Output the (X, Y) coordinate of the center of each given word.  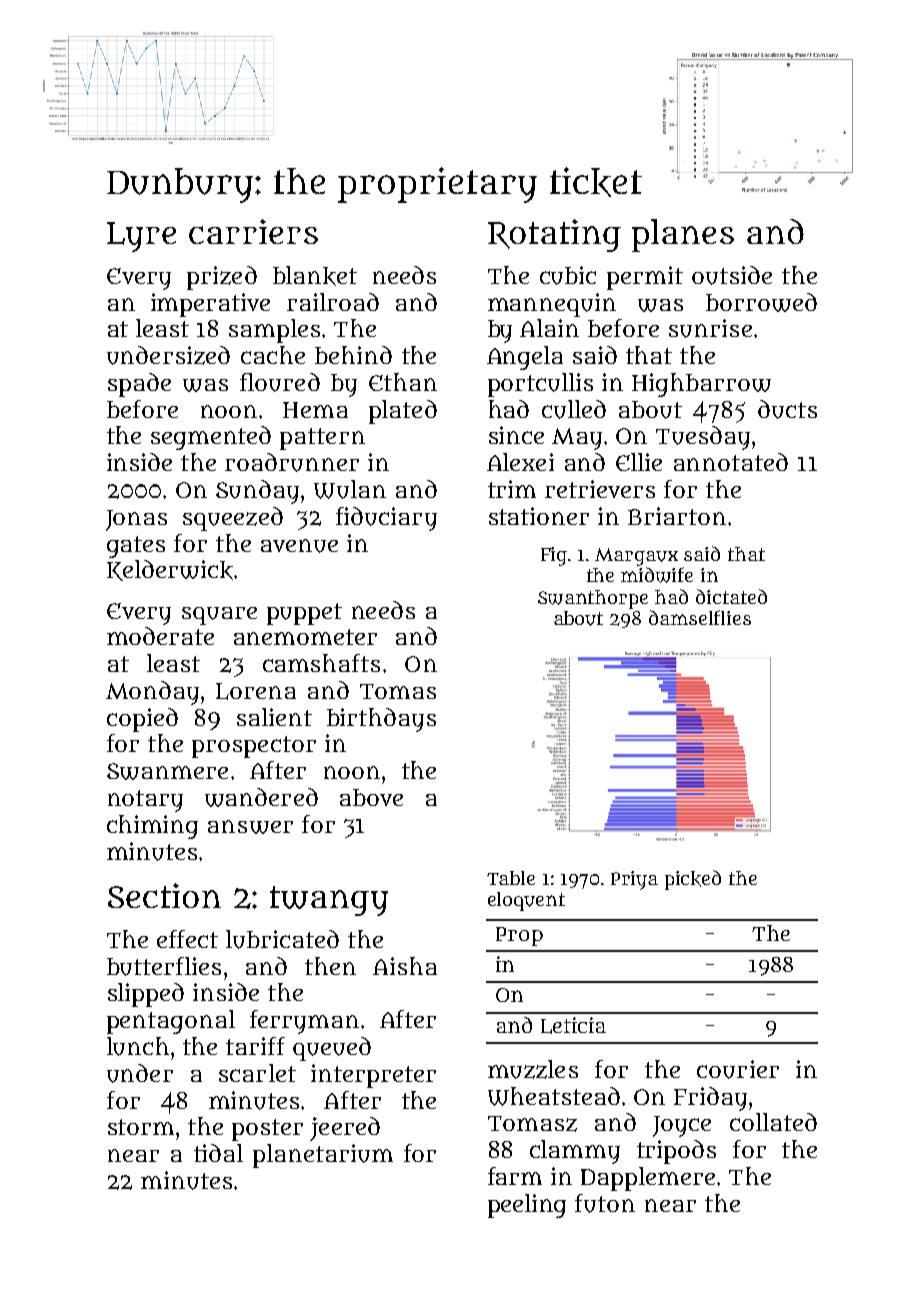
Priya (634, 880)
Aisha (405, 966)
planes (683, 235)
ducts (787, 409)
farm (515, 1176)
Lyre (141, 237)
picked (693, 880)
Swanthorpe (593, 599)
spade (139, 385)
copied (142, 720)
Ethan (403, 382)
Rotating (554, 235)
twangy (329, 901)
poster (267, 1130)
